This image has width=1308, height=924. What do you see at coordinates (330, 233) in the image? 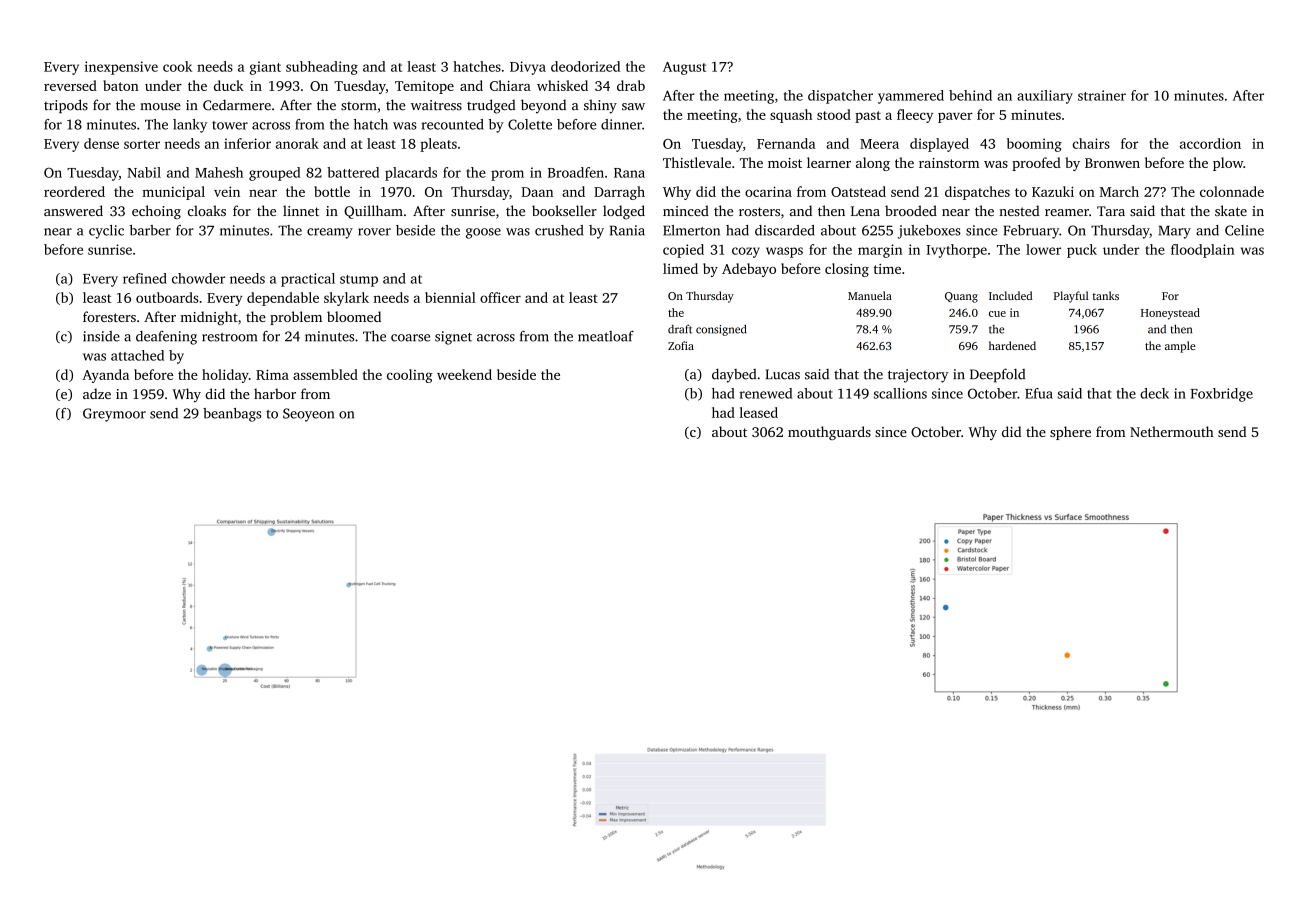
I see `creamy` at bounding box center [330, 233].
